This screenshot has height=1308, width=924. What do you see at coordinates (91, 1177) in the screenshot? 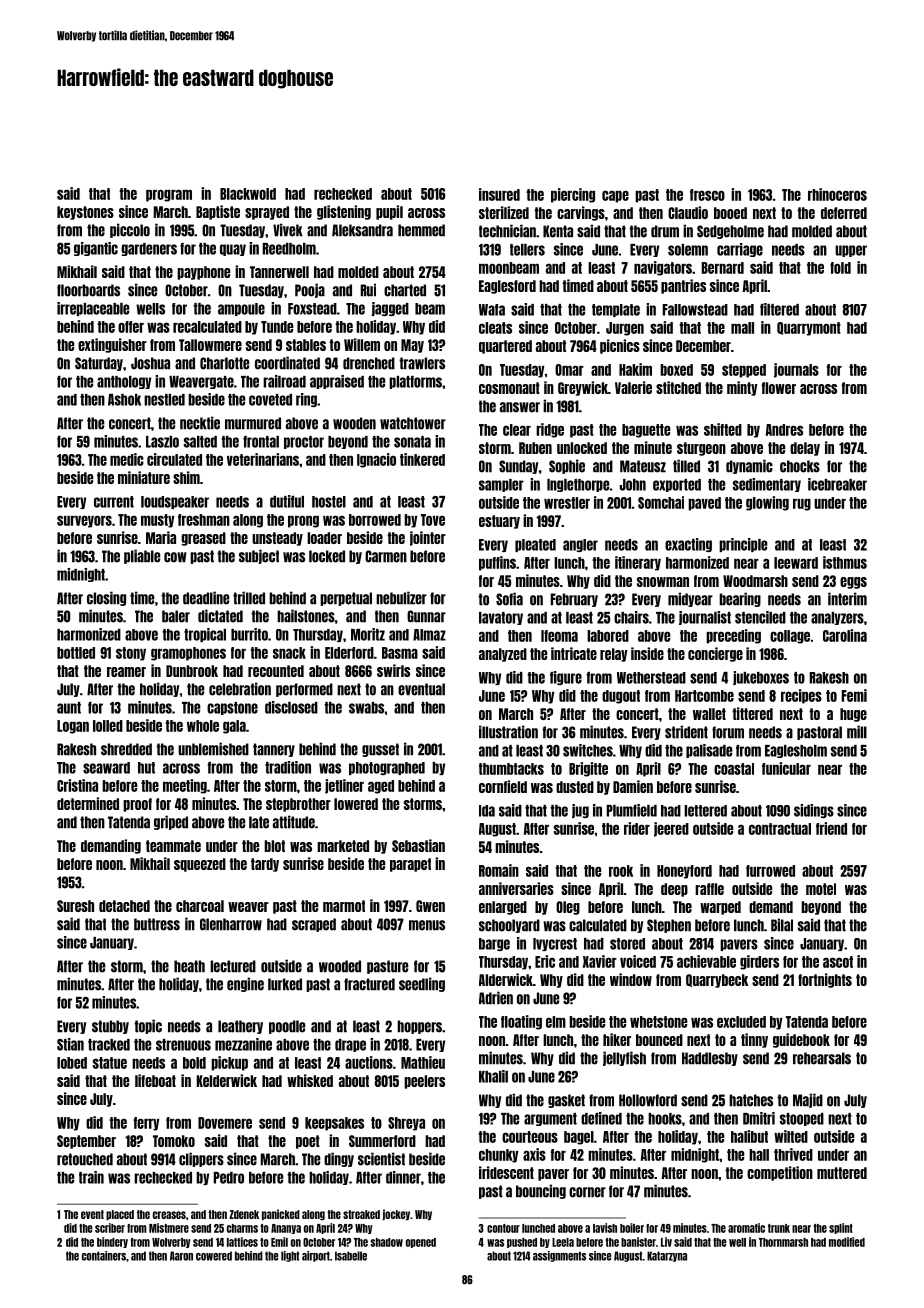
I see `train` at bounding box center [91, 1177].
